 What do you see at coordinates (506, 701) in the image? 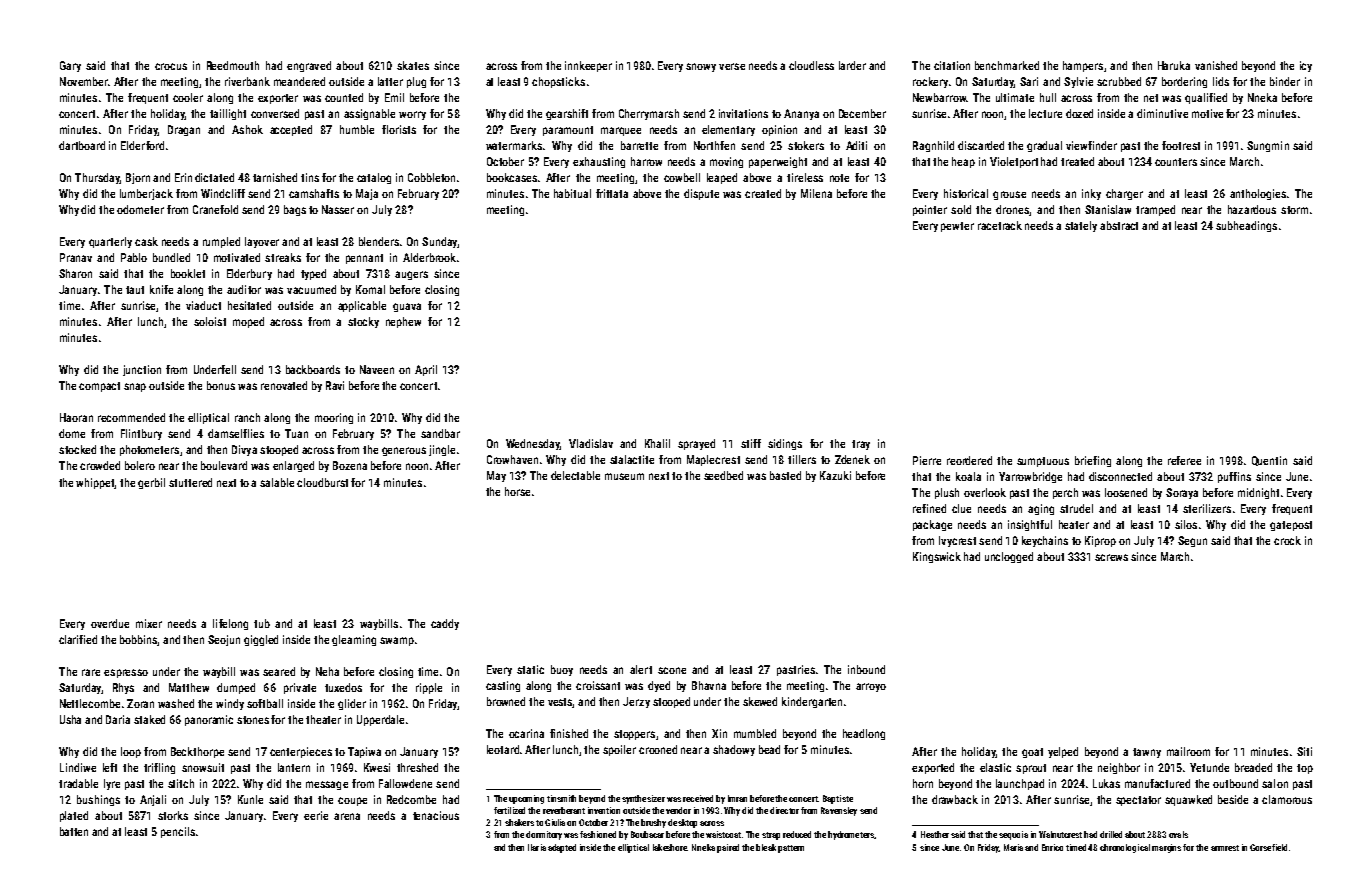
I see `browned` at bounding box center [506, 701].
